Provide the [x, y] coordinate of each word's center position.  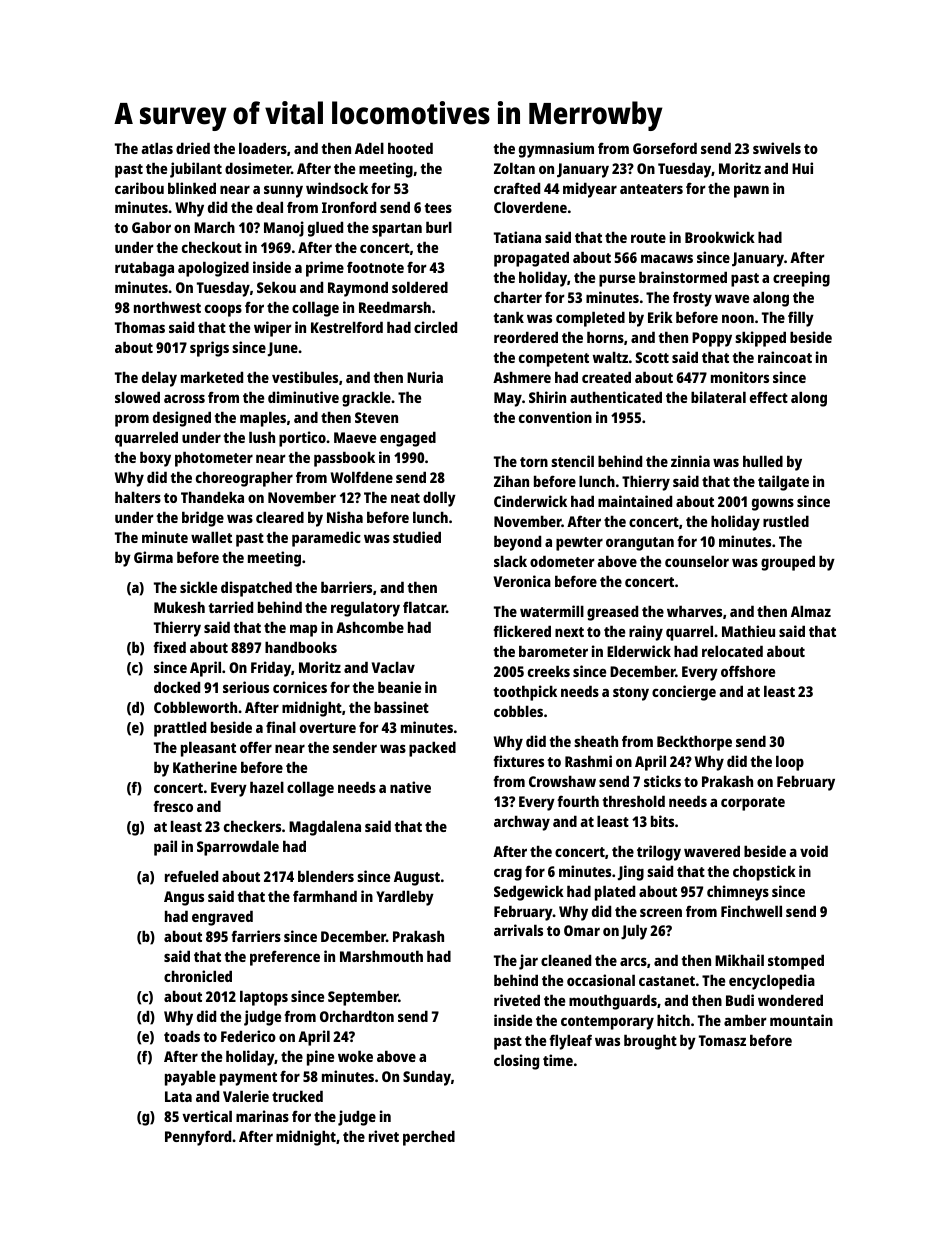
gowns [773, 504]
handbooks [301, 647]
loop [790, 763]
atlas [157, 148]
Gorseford [665, 148]
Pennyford [198, 1138]
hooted [410, 148]
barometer [553, 651]
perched [429, 1138]
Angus [184, 898]
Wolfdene [362, 477]
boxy [155, 459]
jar [528, 962]
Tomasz [722, 1040]
